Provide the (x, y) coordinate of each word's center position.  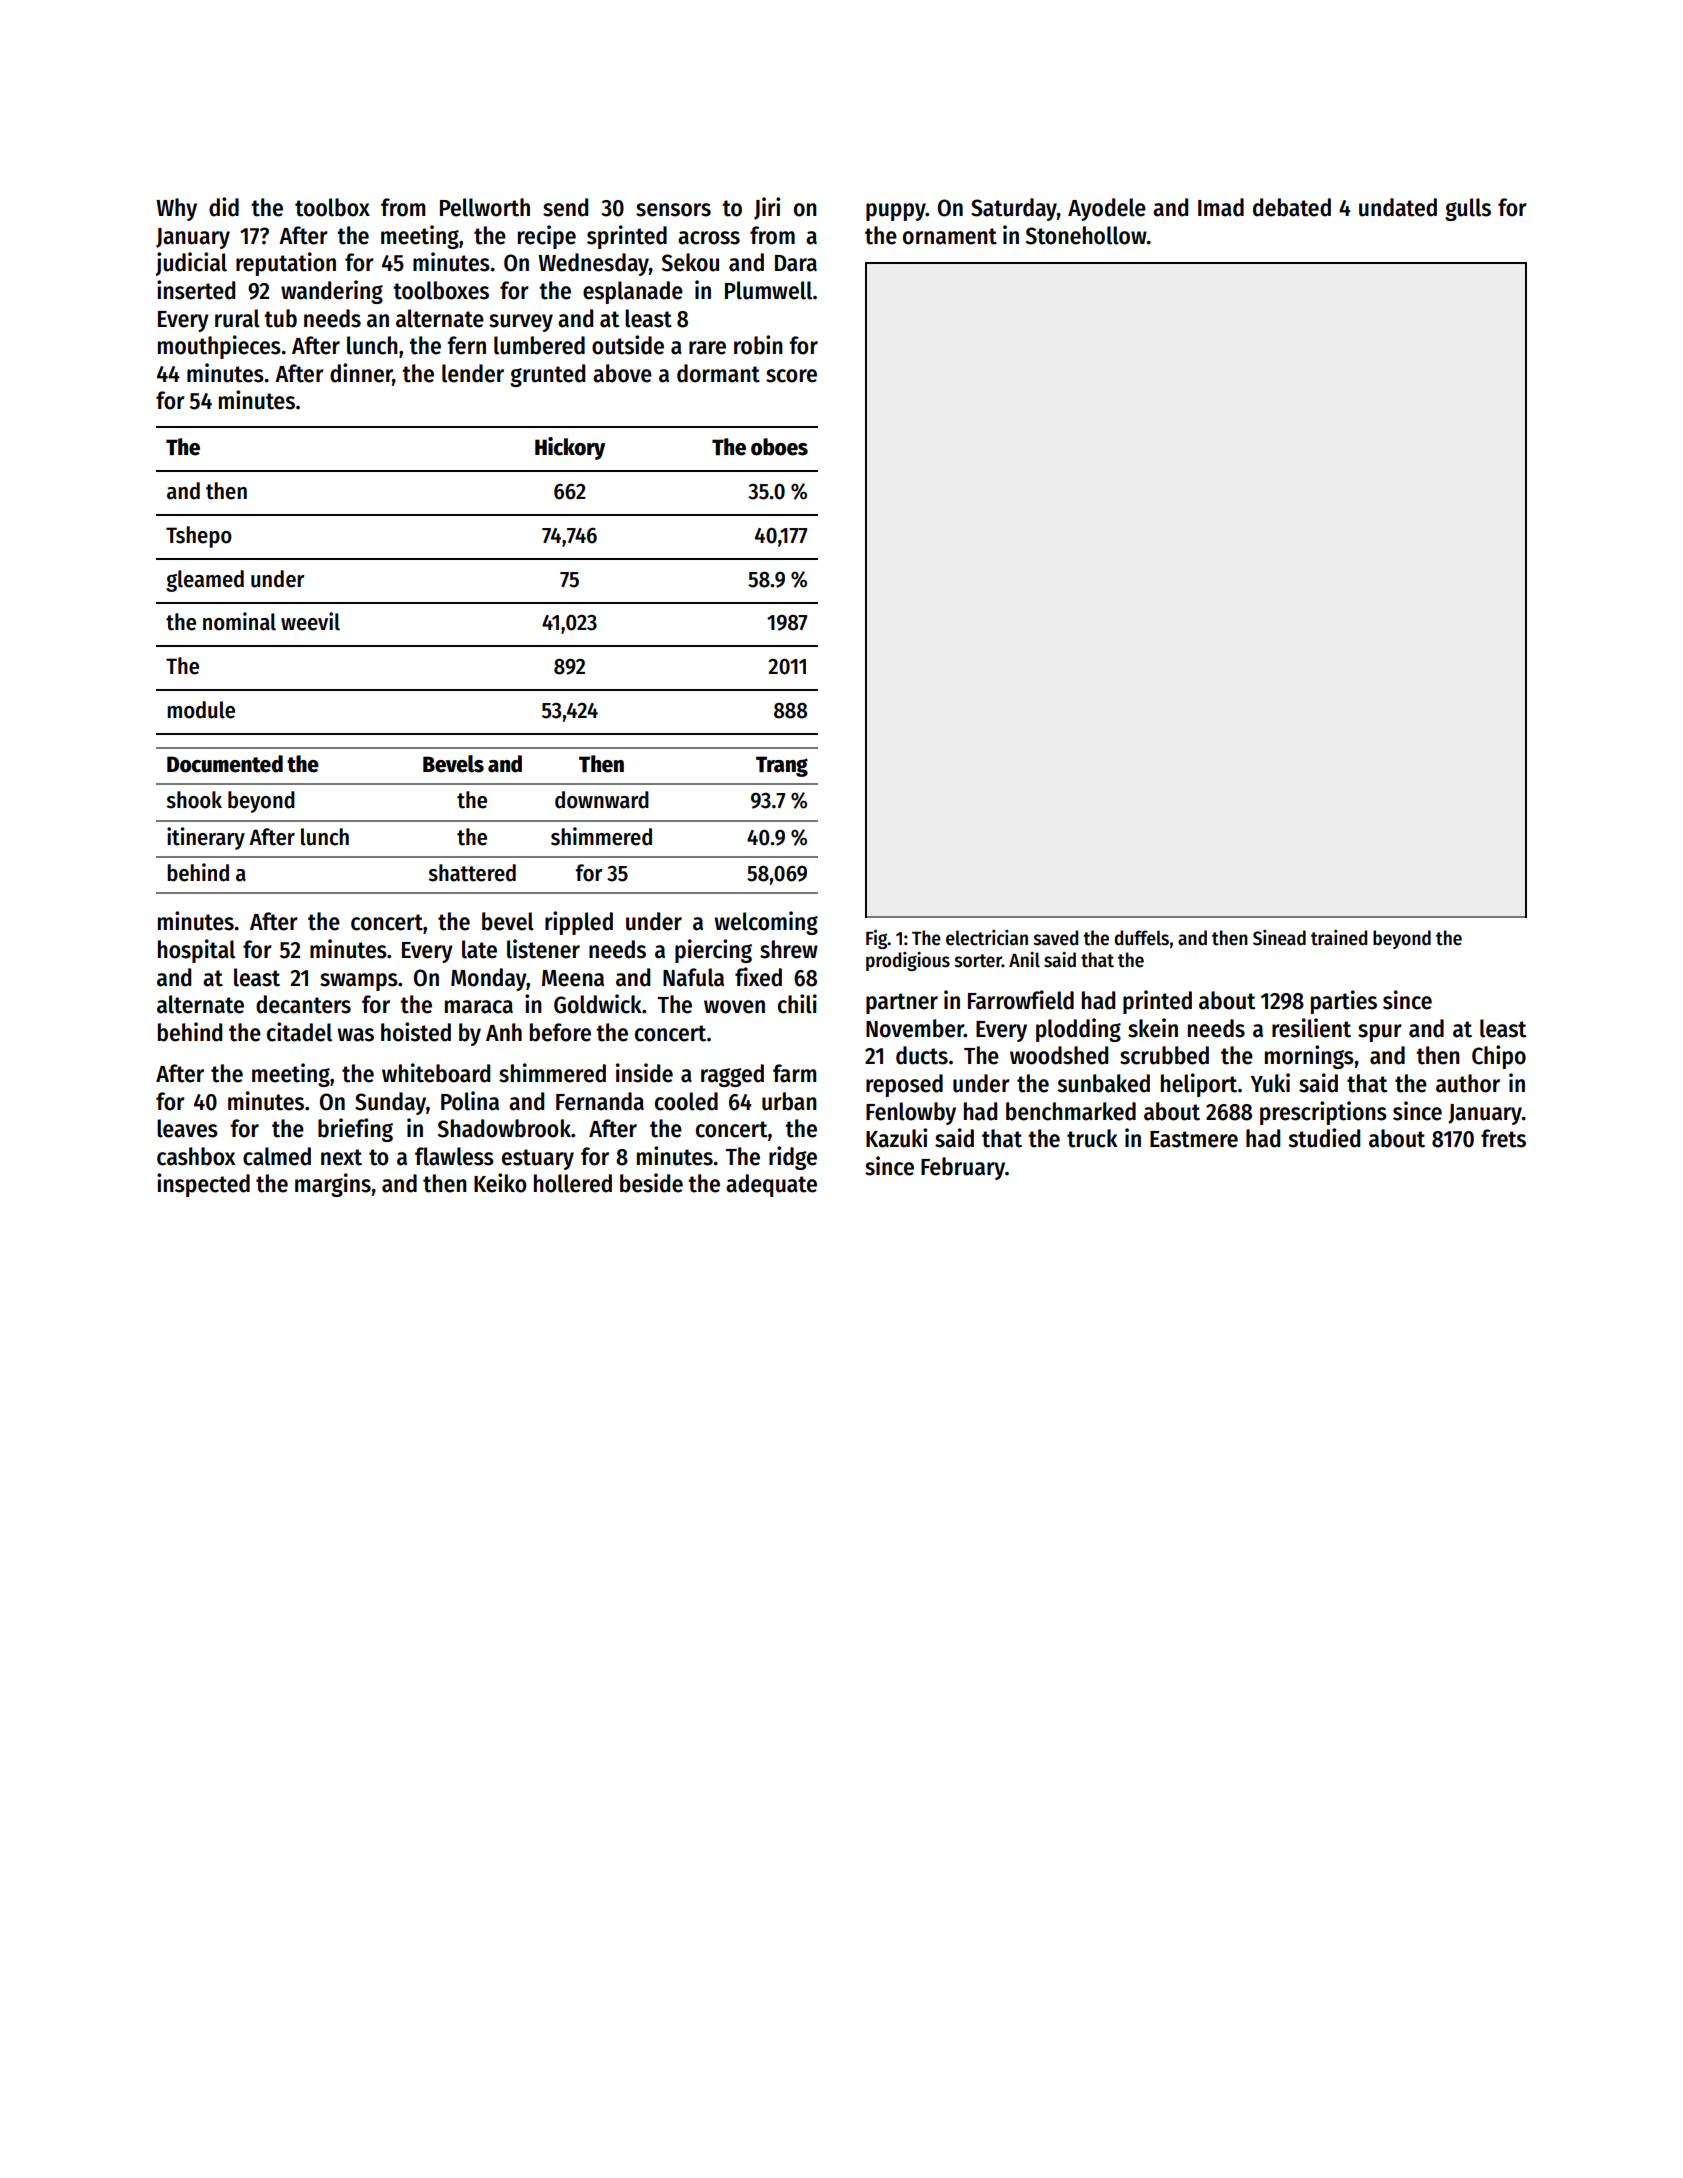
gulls (1468, 209)
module (201, 710)
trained (1339, 938)
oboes (779, 447)
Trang (782, 766)
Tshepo (199, 537)
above (622, 373)
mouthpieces (219, 347)
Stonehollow (1086, 235)
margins (333, 1185)
